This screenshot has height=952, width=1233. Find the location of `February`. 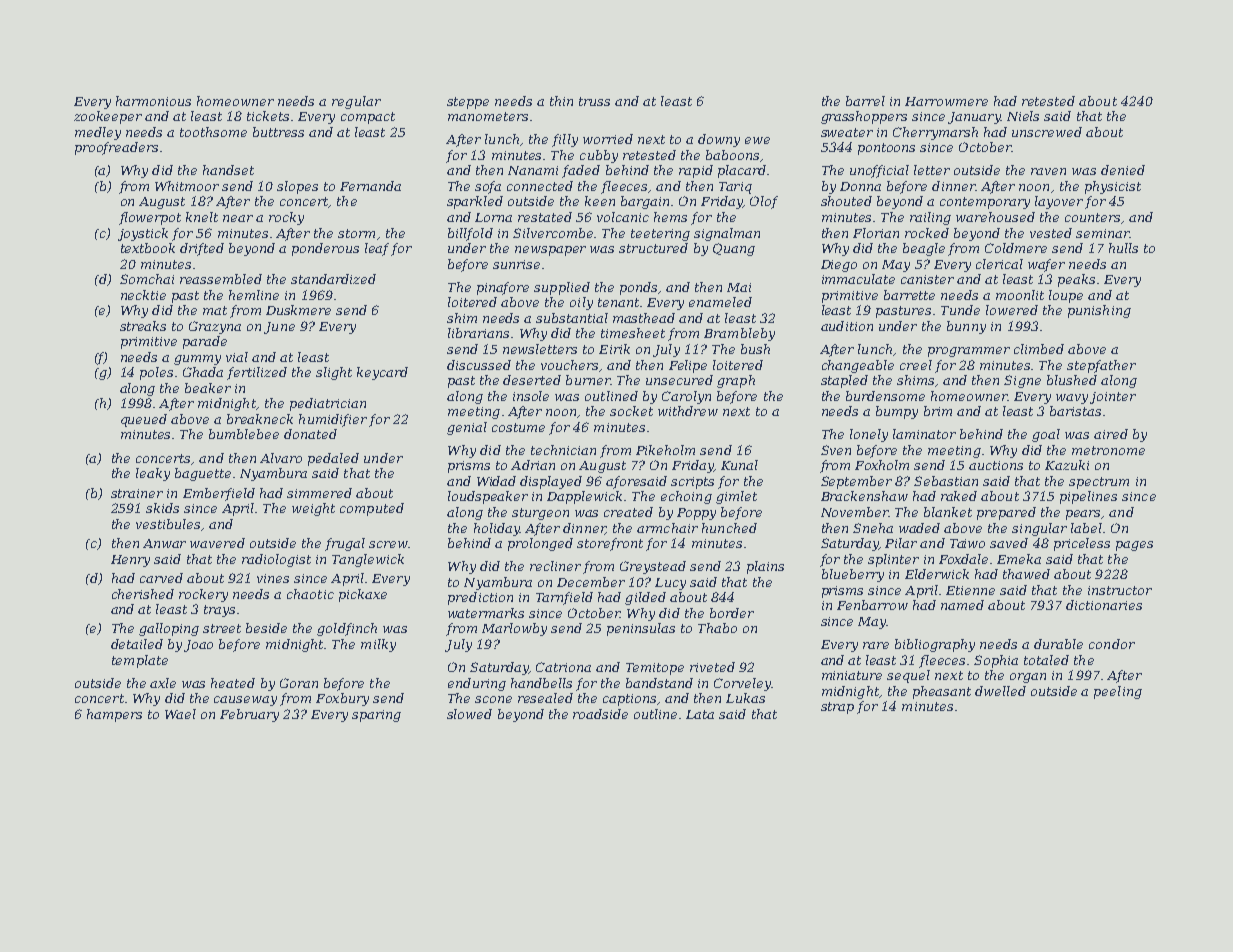

February is located at coordinates (249, 715).
